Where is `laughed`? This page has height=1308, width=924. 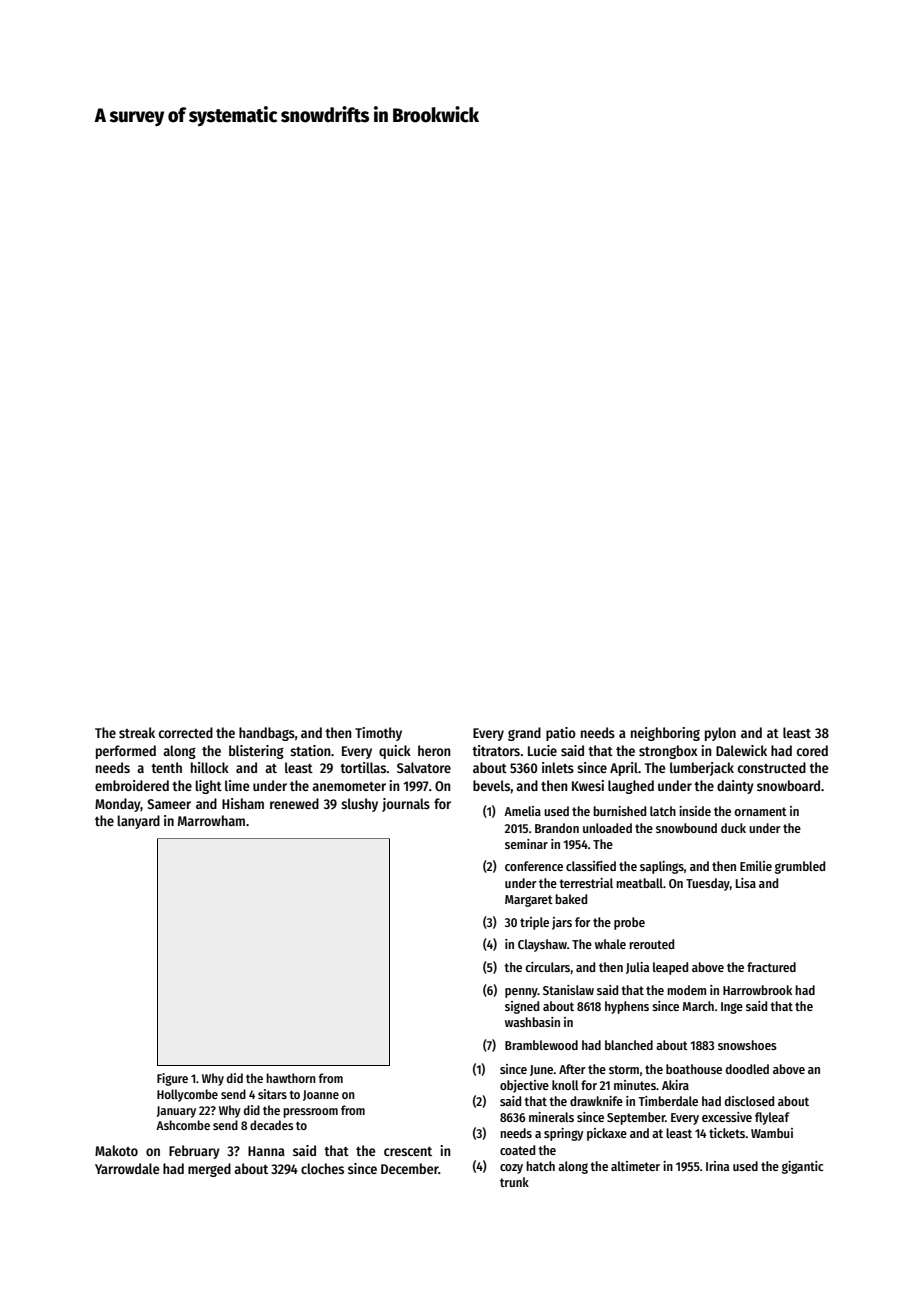 laughed is located at coordinates (631, 787).
